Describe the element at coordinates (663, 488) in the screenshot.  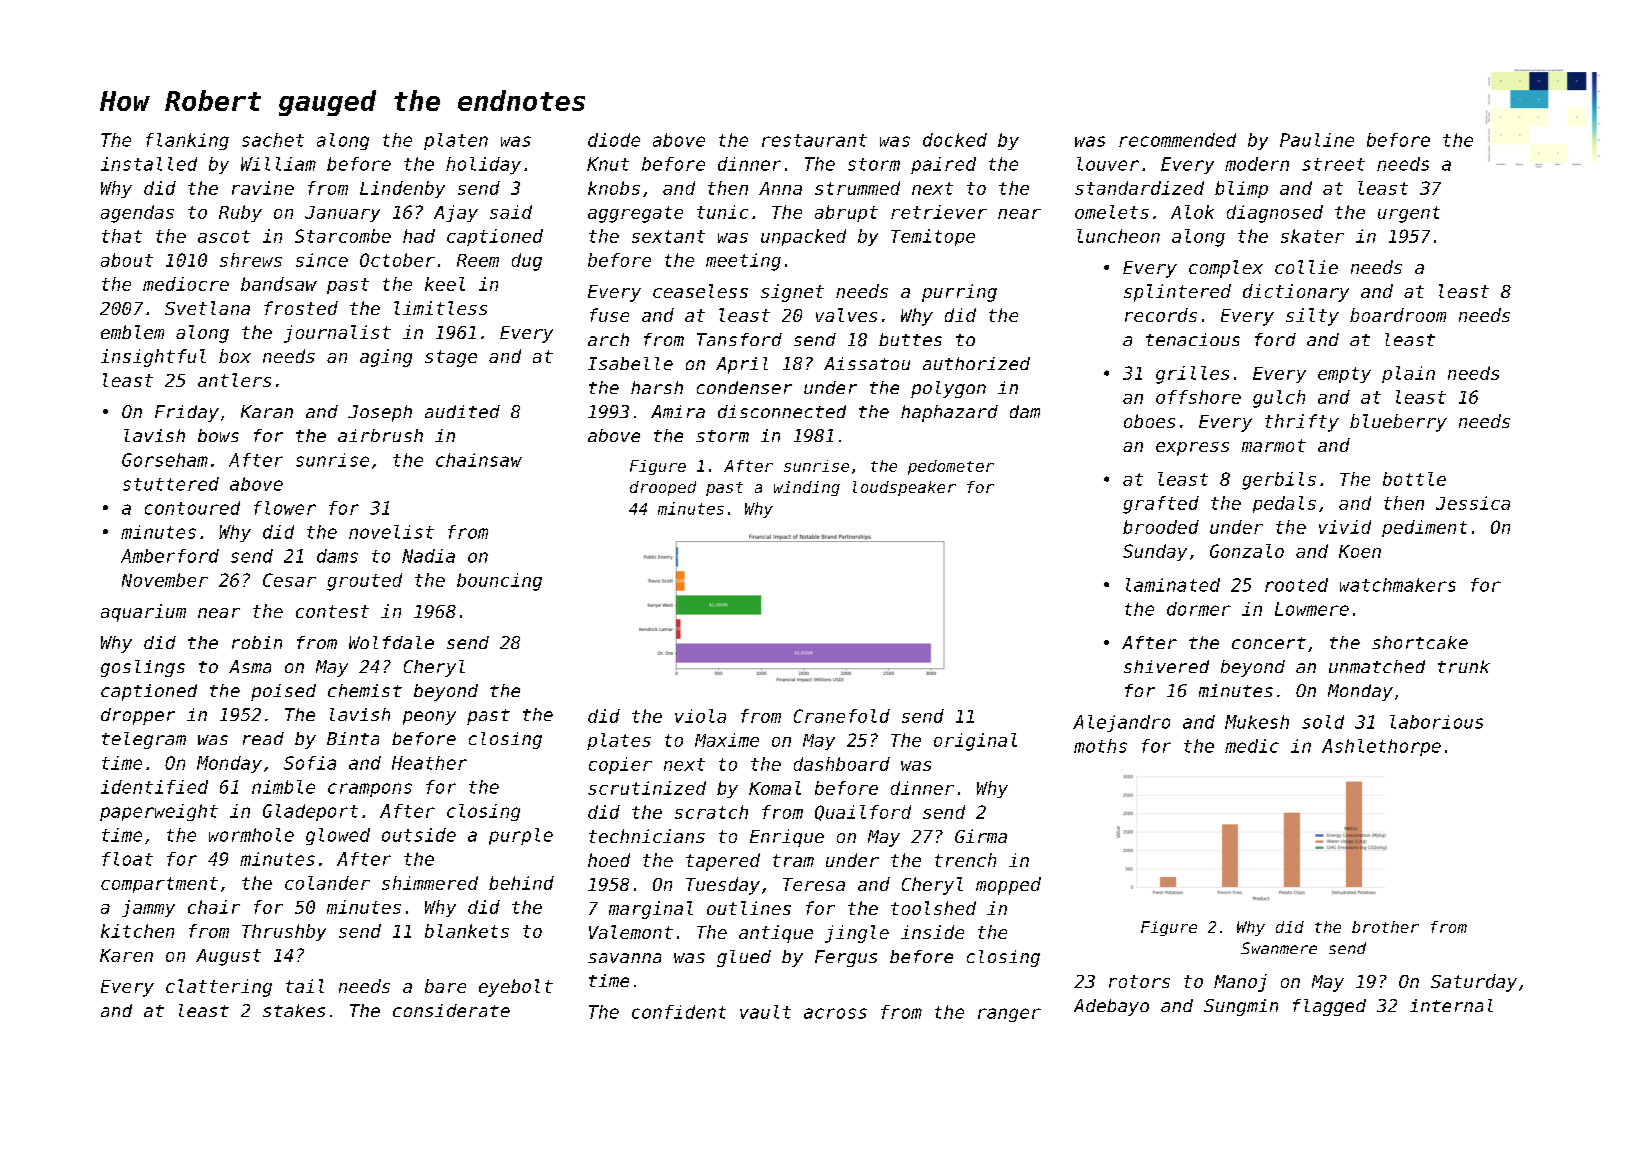
I see `drooped` at that location.
